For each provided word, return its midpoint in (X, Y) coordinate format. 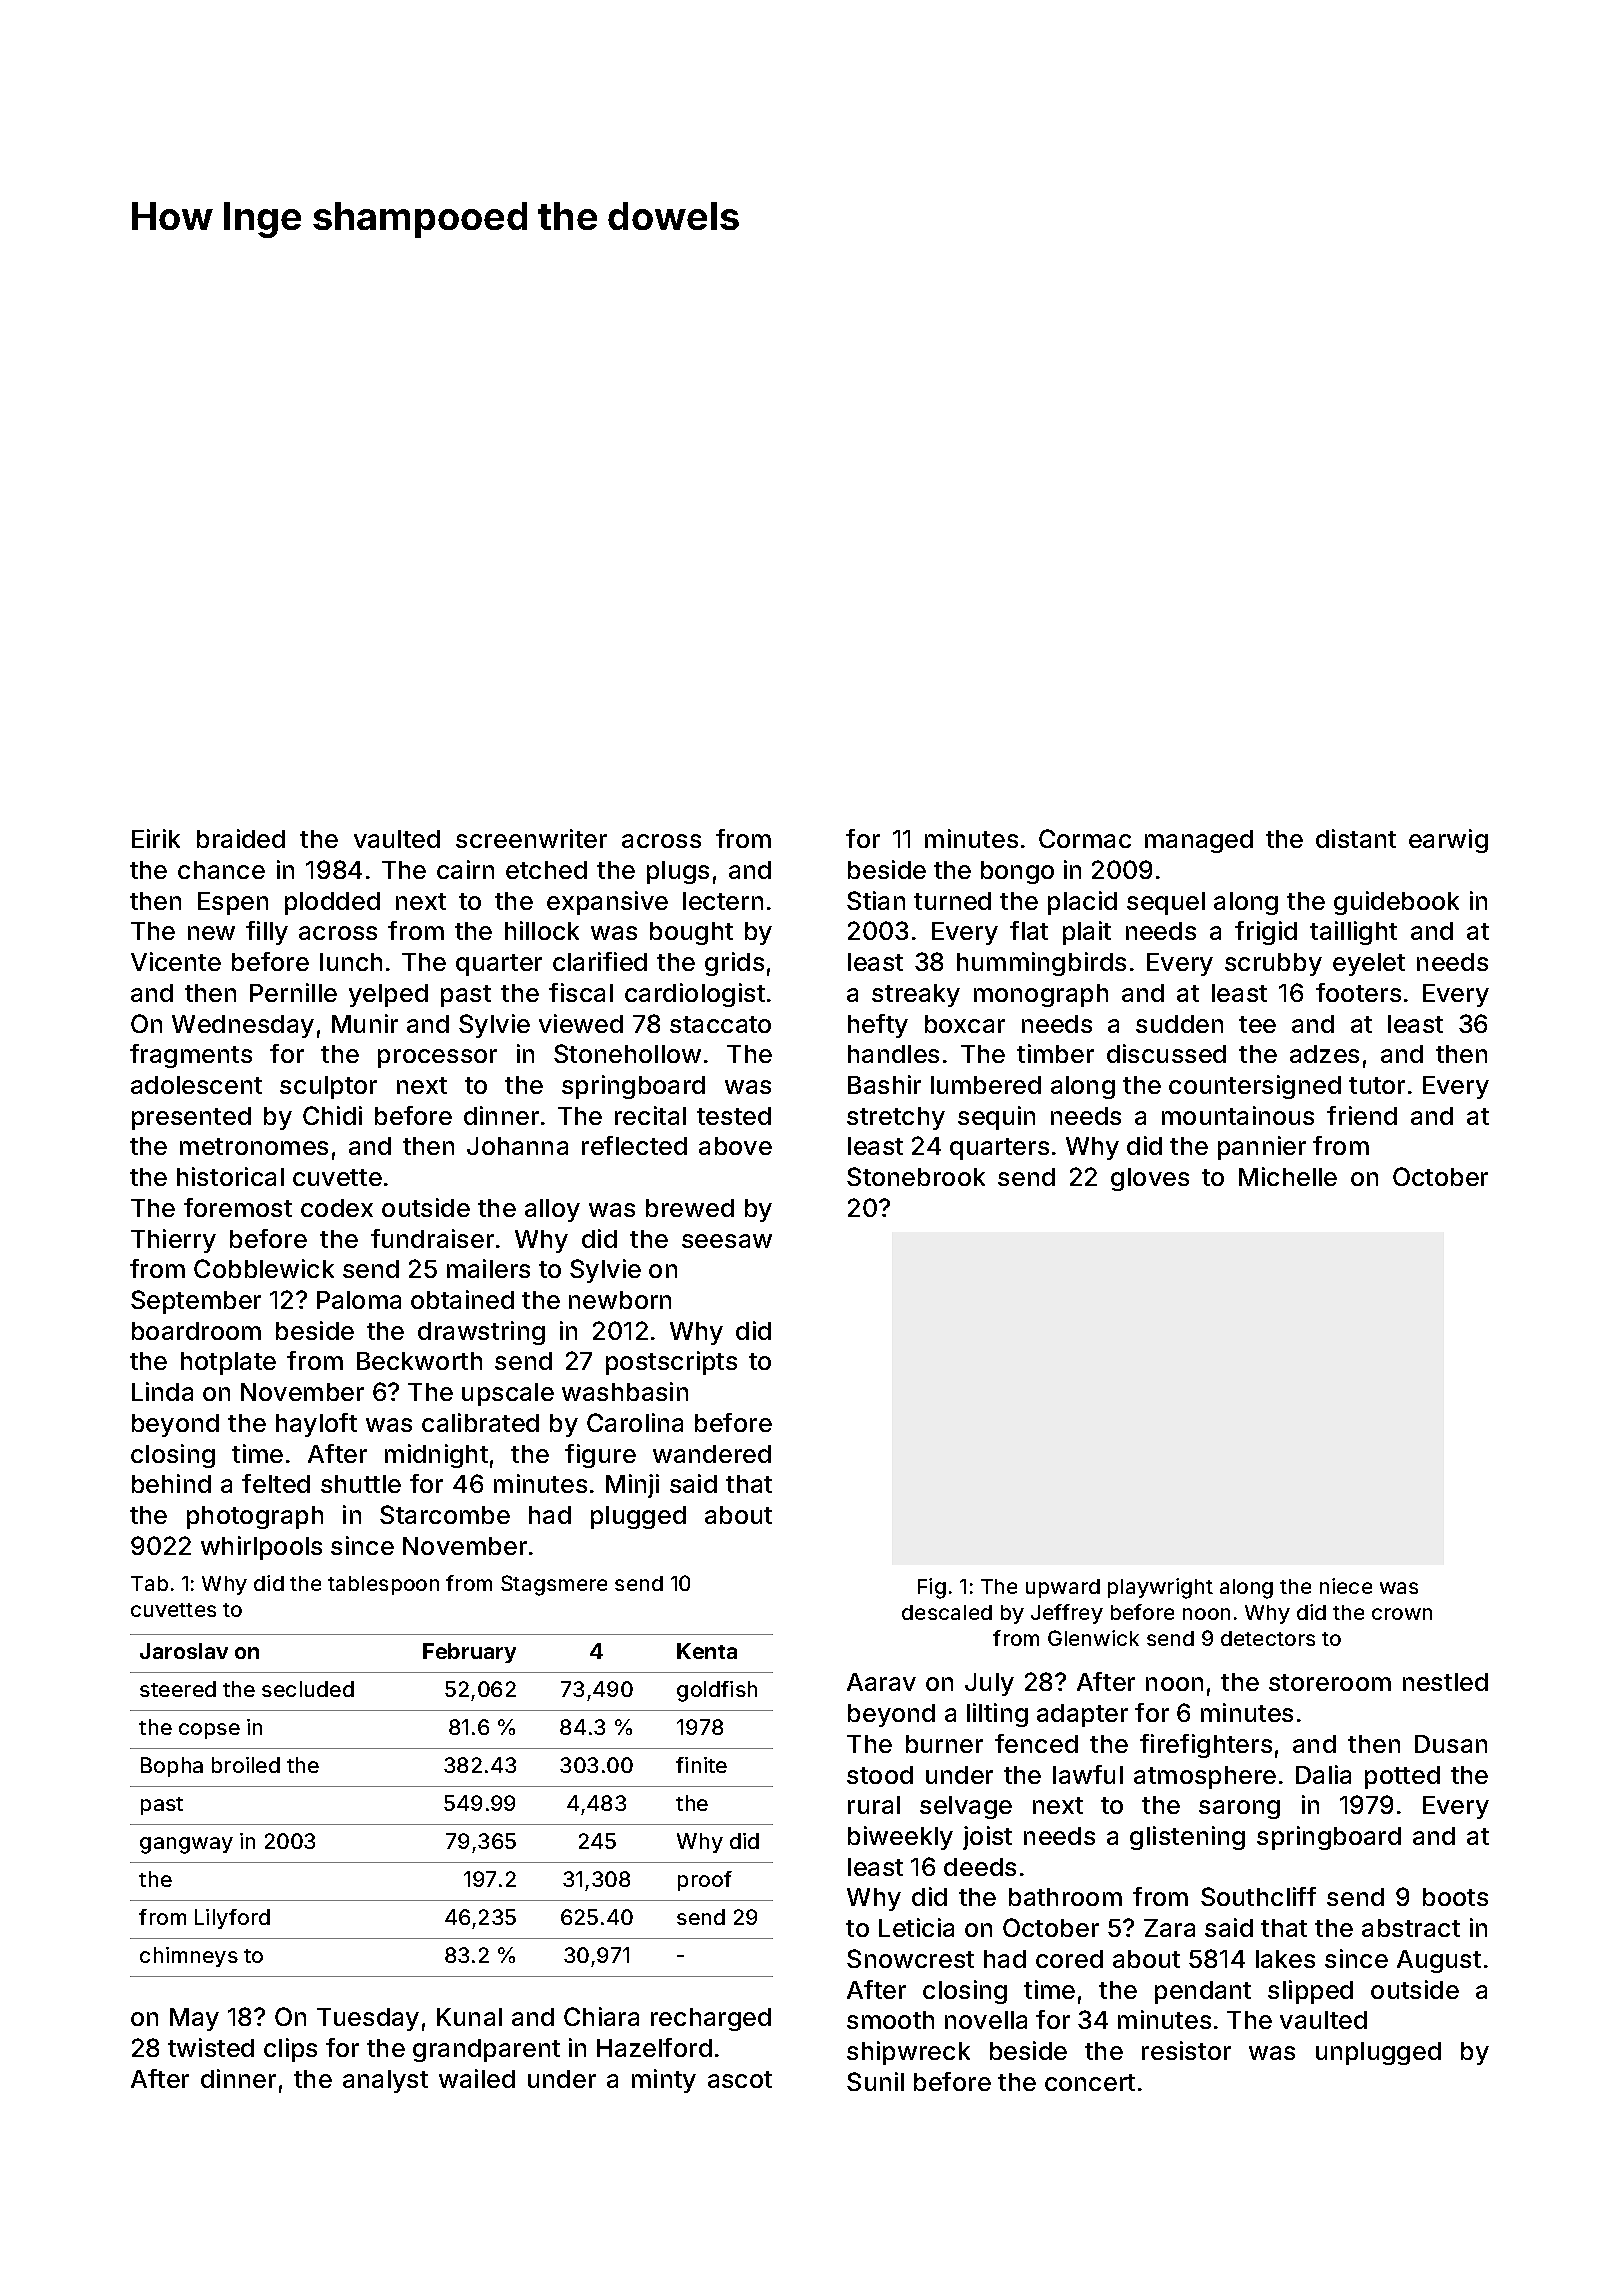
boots (1455, 1897)
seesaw (727, 1241)
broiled (246, 1765)
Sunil (875, 2081)
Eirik (156, 838)
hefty (878, 1026)
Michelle (1288, 1176)
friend (1362, 1115)
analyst (385, 2081)
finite (701, 1765)
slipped (1310, 1992)
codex (337, 1208)
